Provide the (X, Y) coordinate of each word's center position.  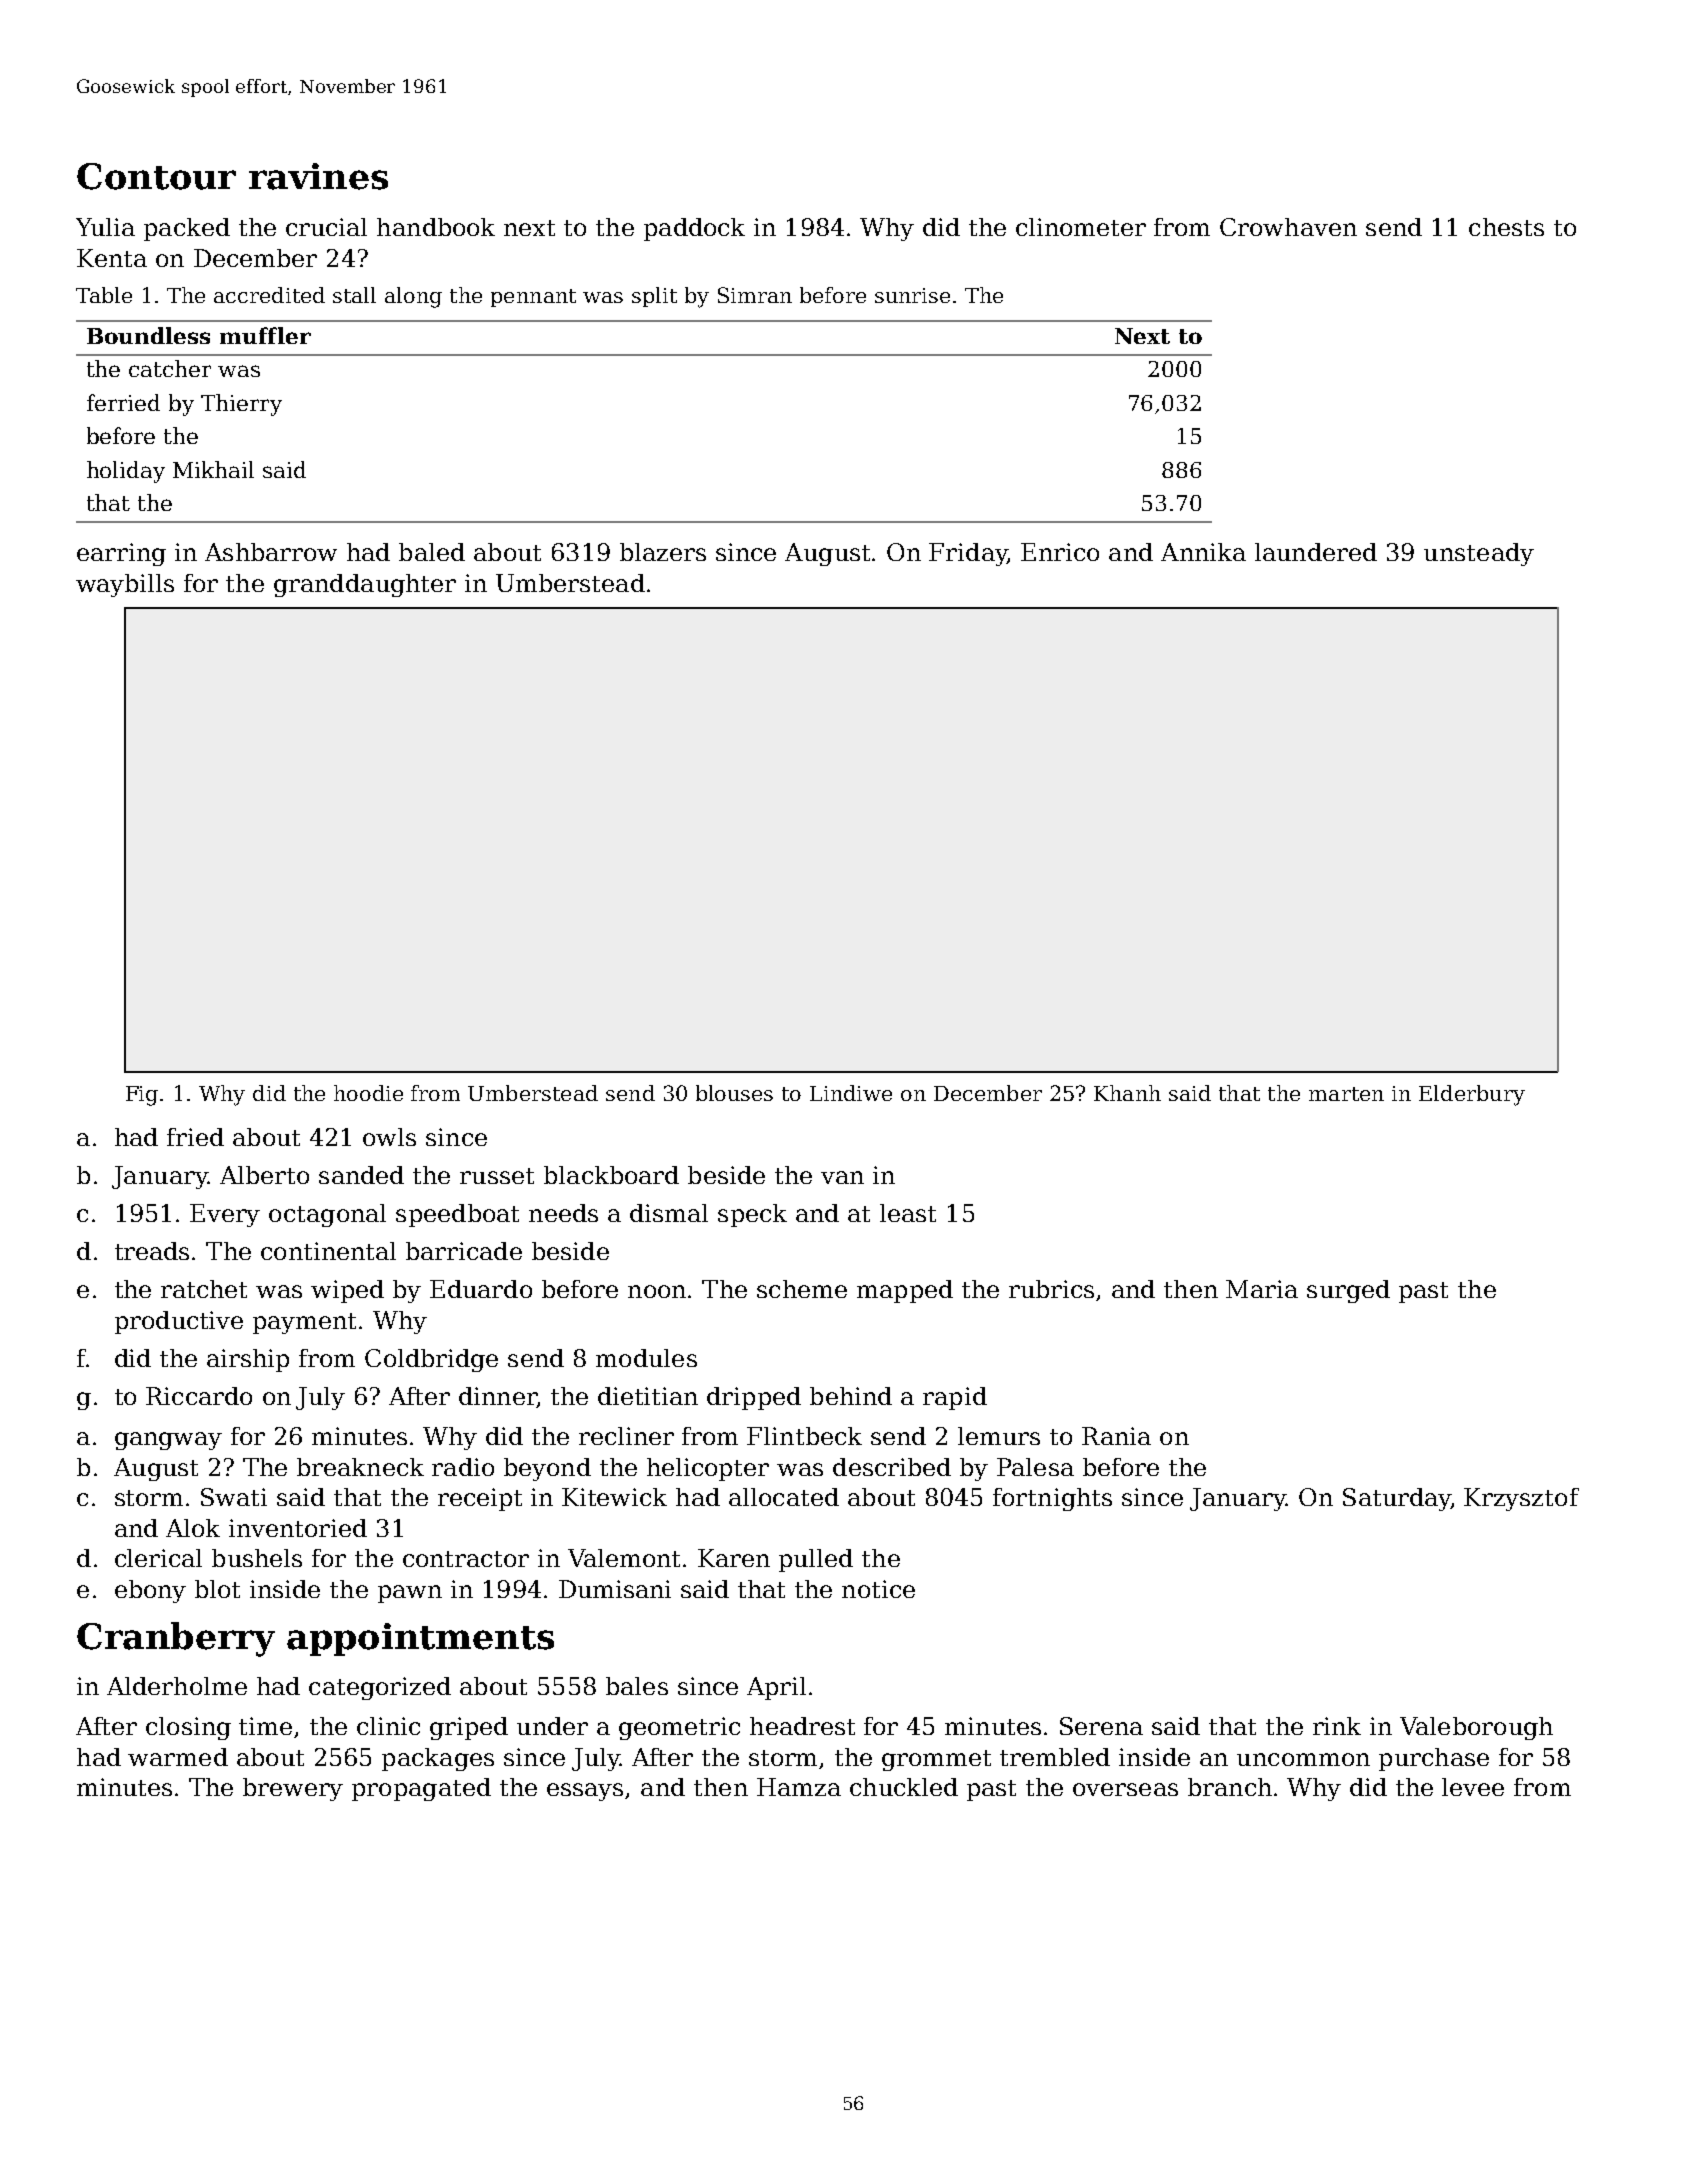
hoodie (368, 1093)
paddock (694, 229)
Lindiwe (851, 1093)
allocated (784, 1497)
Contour (156, 176)
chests (1506, 227)
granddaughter (365, 585)
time (265, 1726)
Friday (968, 554)
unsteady (1479, 554)
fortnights (1052, 1499)
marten (1346, 1094)
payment (304, 1323)
